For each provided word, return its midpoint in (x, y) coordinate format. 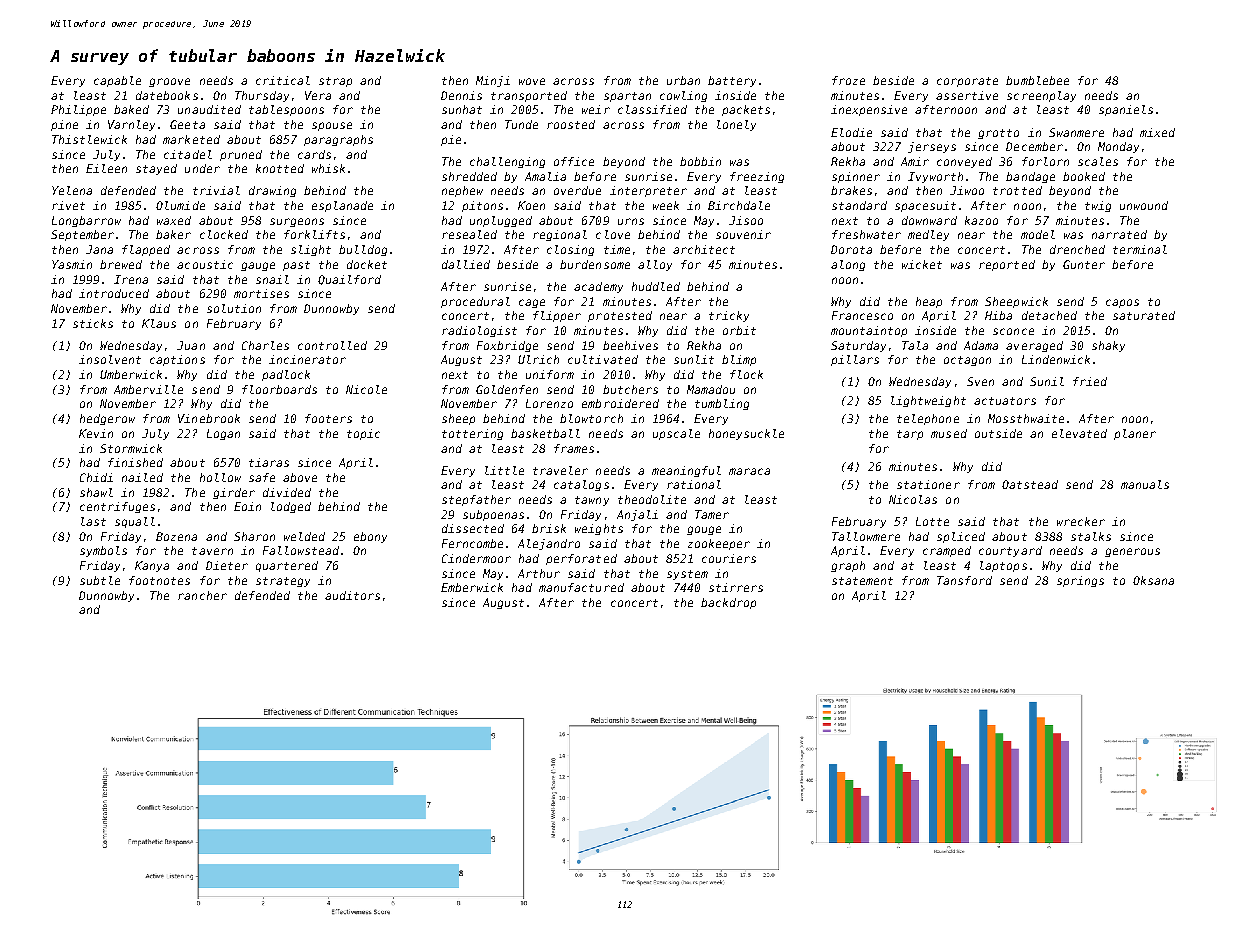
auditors (352, 595)
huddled (656, 286)
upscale (676, 434)
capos (1122, 303)
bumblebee (1037, 80)
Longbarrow (86, 221)
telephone (928, 419)
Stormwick (131, 448)
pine (64, 125)
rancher (202, 595)
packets (746, 110)
